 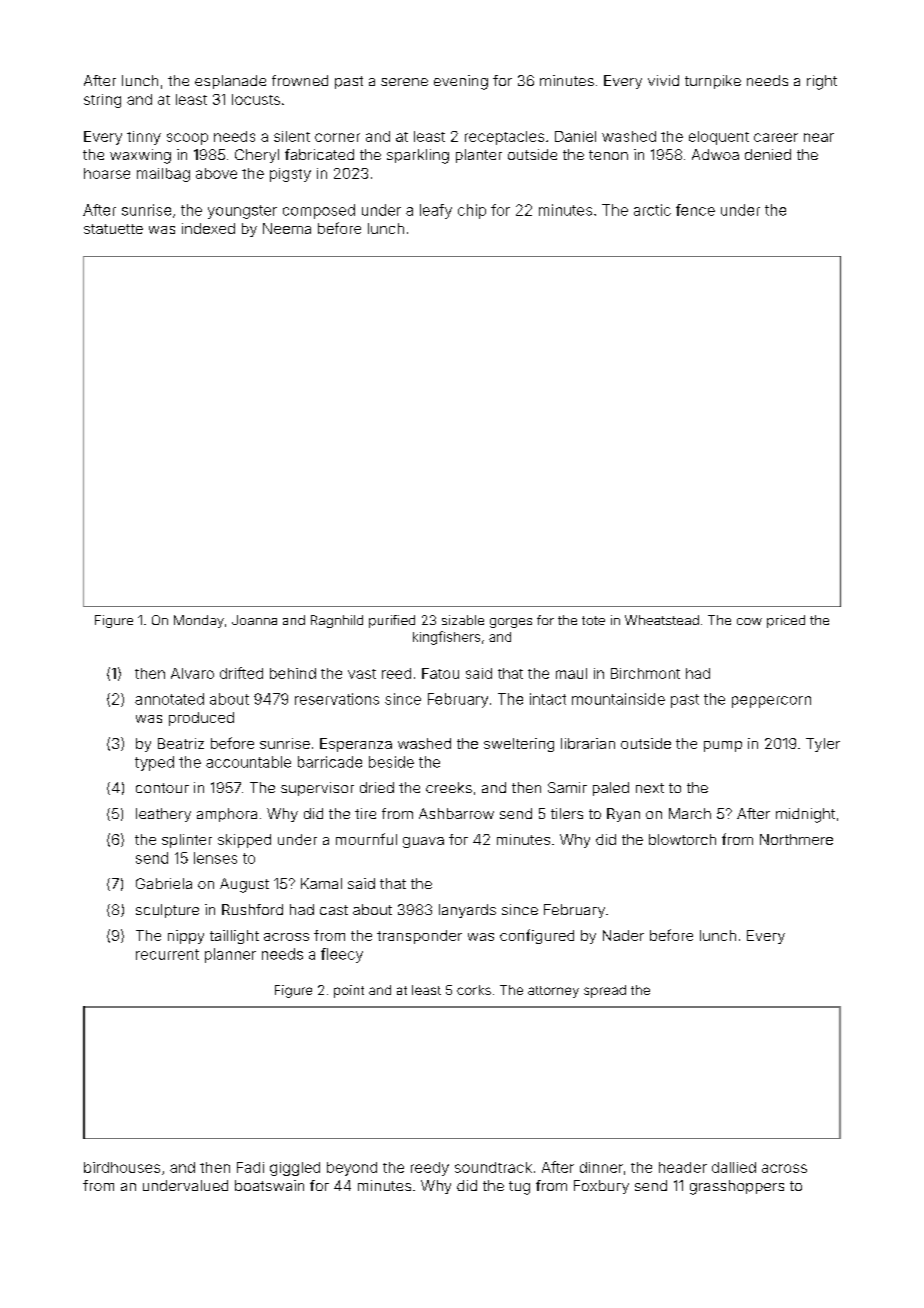 I want to click on soundtrack, so click(x=493, y=1167).
